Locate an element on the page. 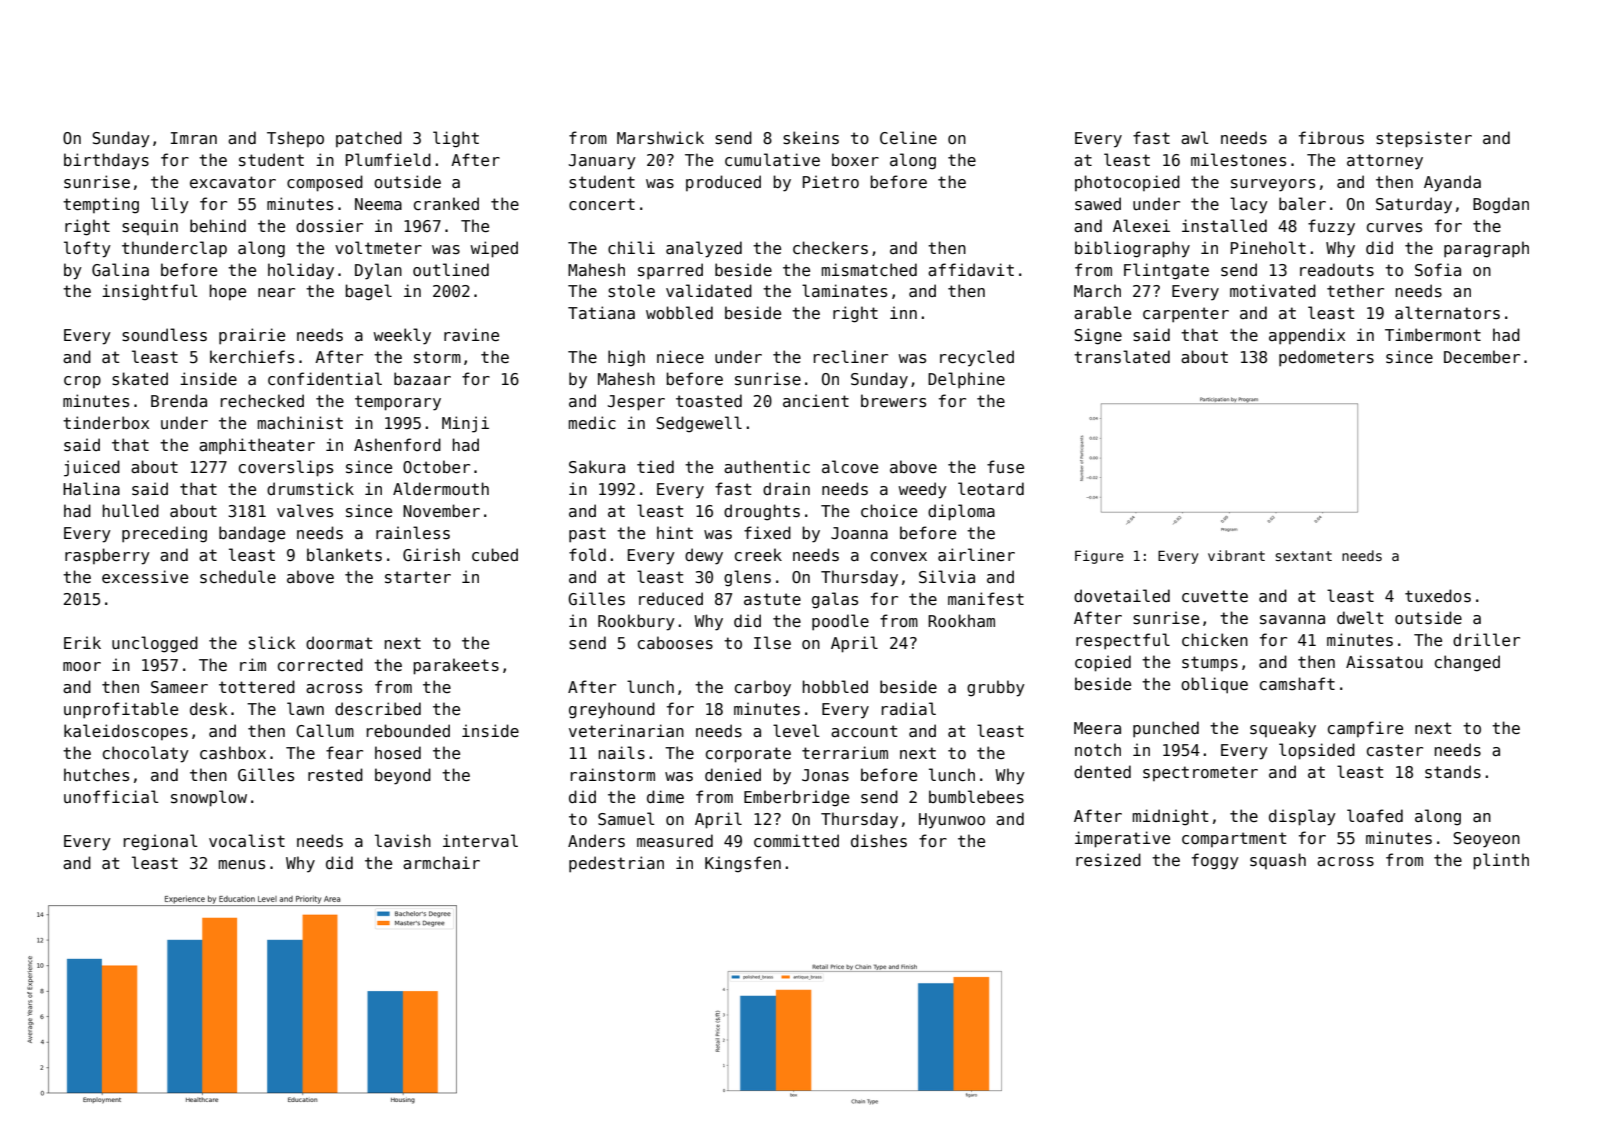  veterinarian is located at coordinates (626, 730).
